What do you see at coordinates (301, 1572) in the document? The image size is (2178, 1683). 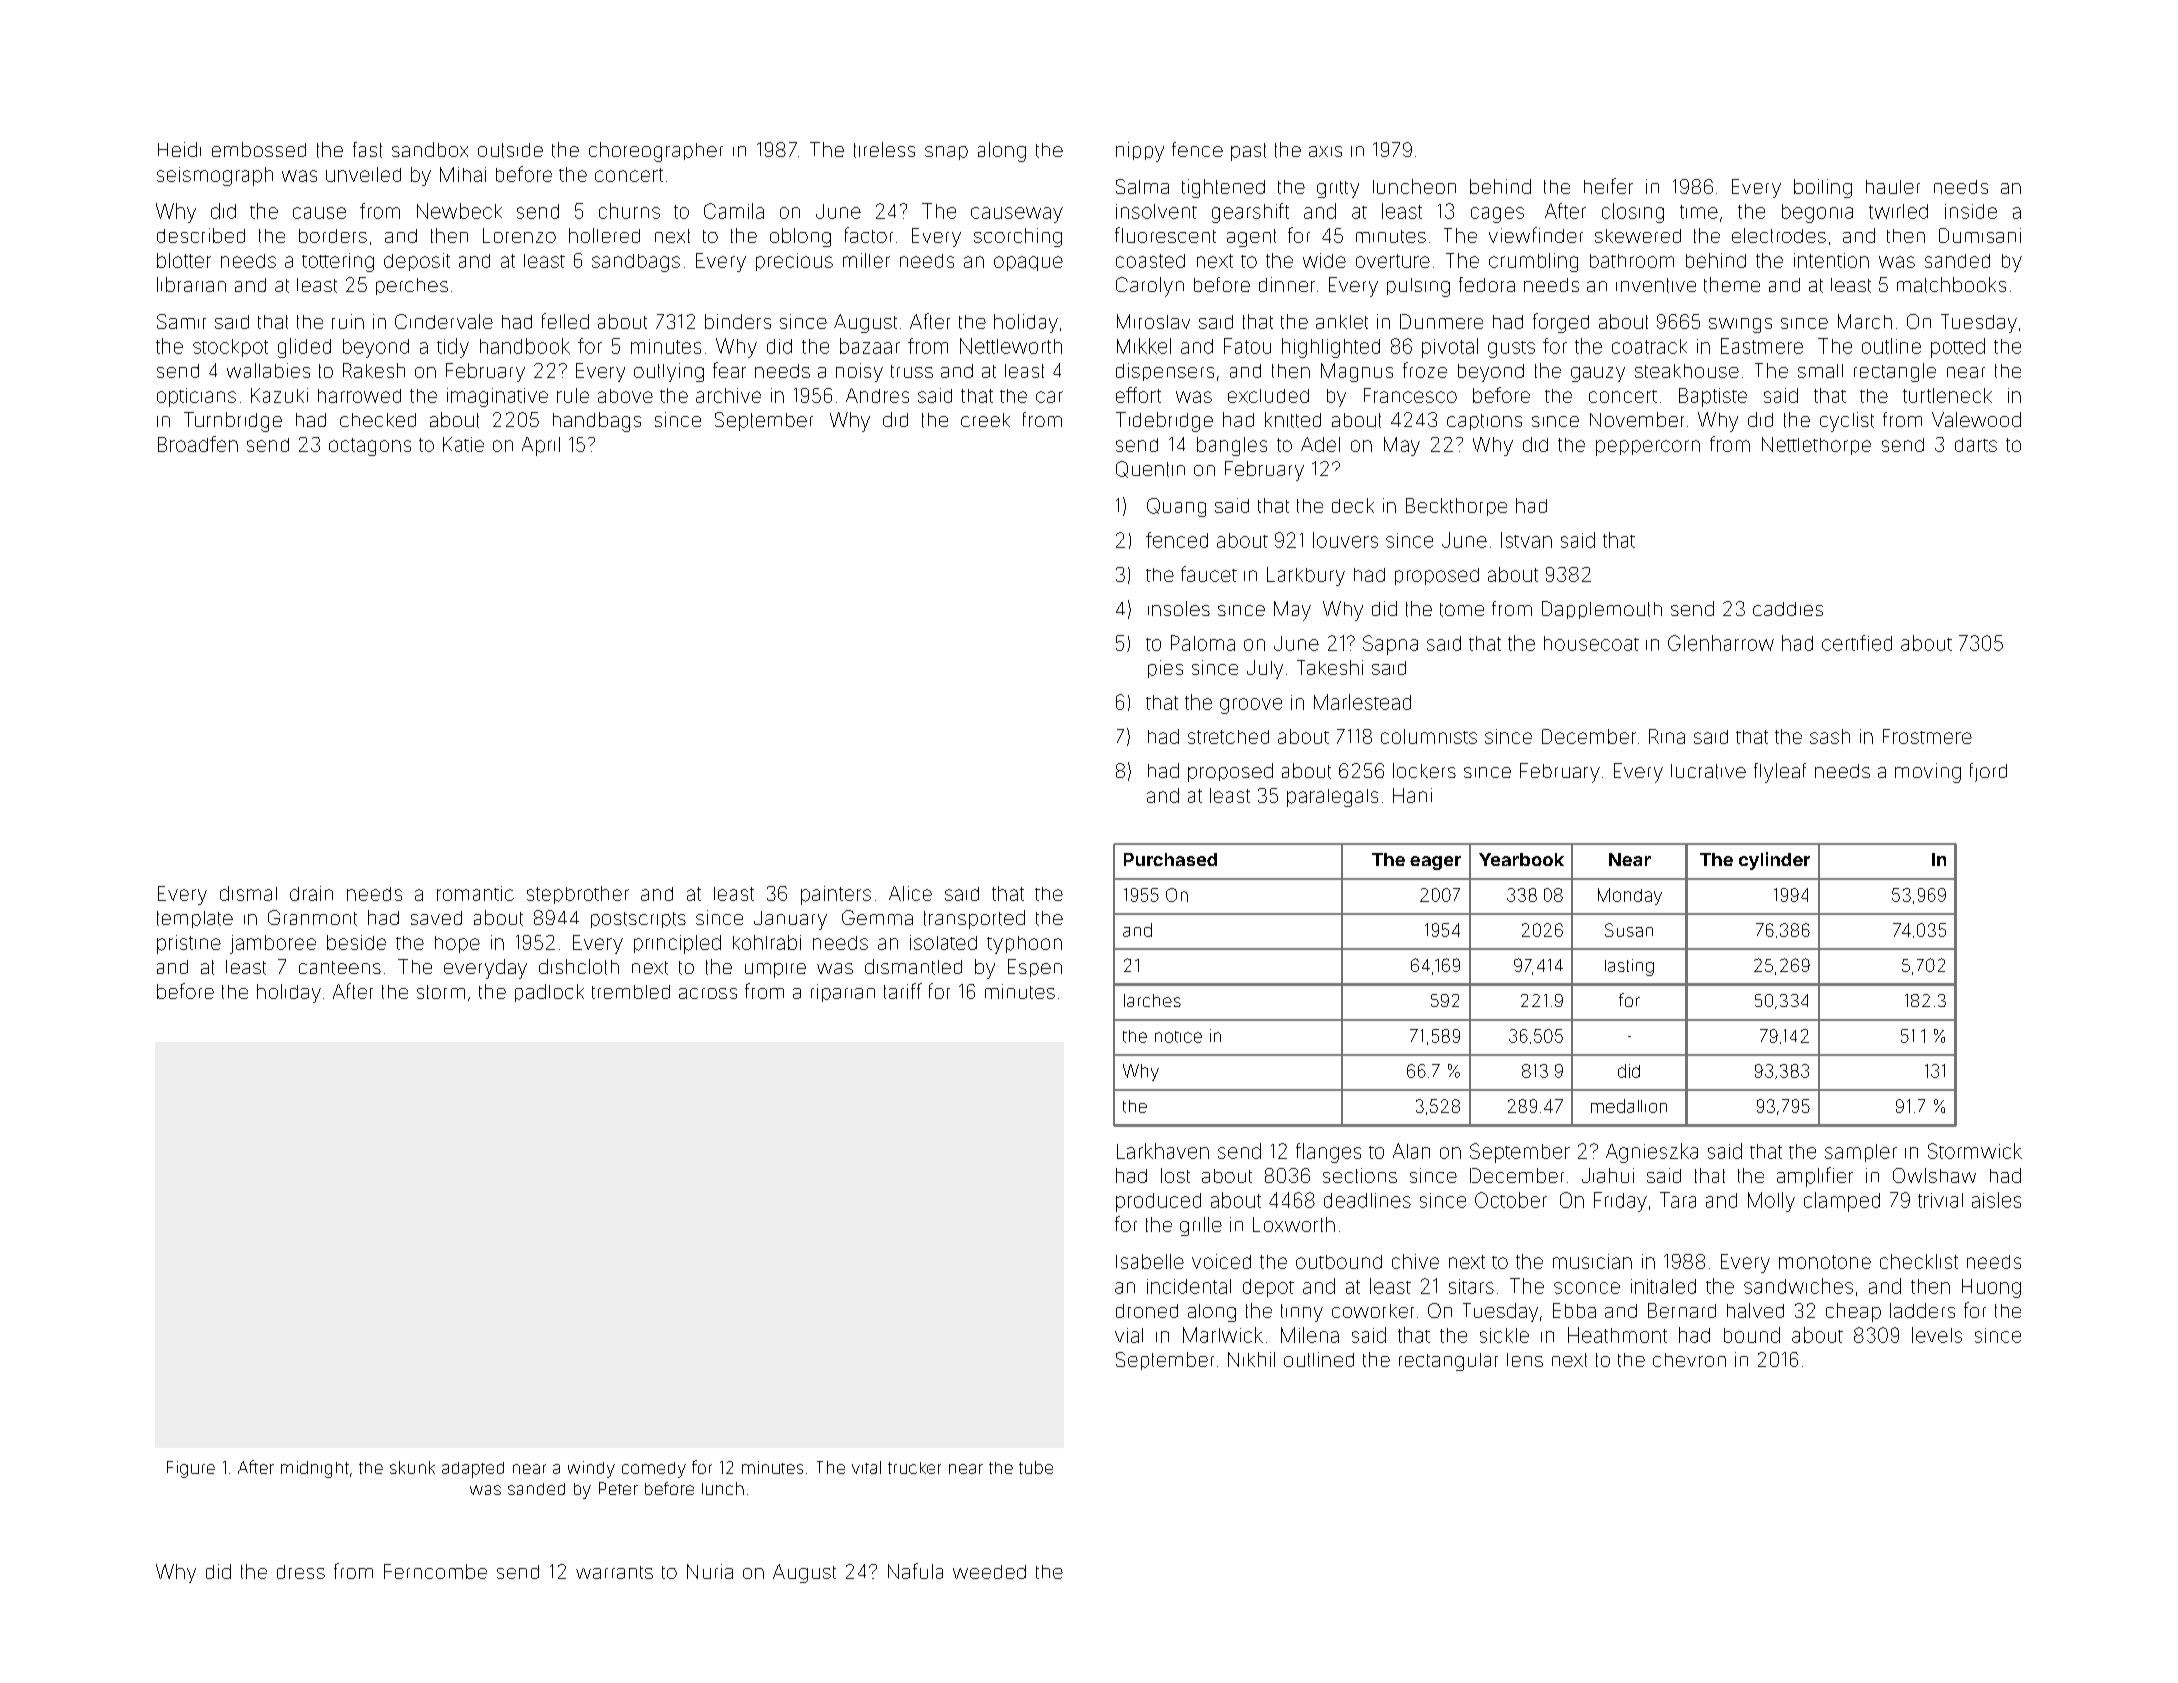 I see `dress` at bounding box center [301, 1572].
